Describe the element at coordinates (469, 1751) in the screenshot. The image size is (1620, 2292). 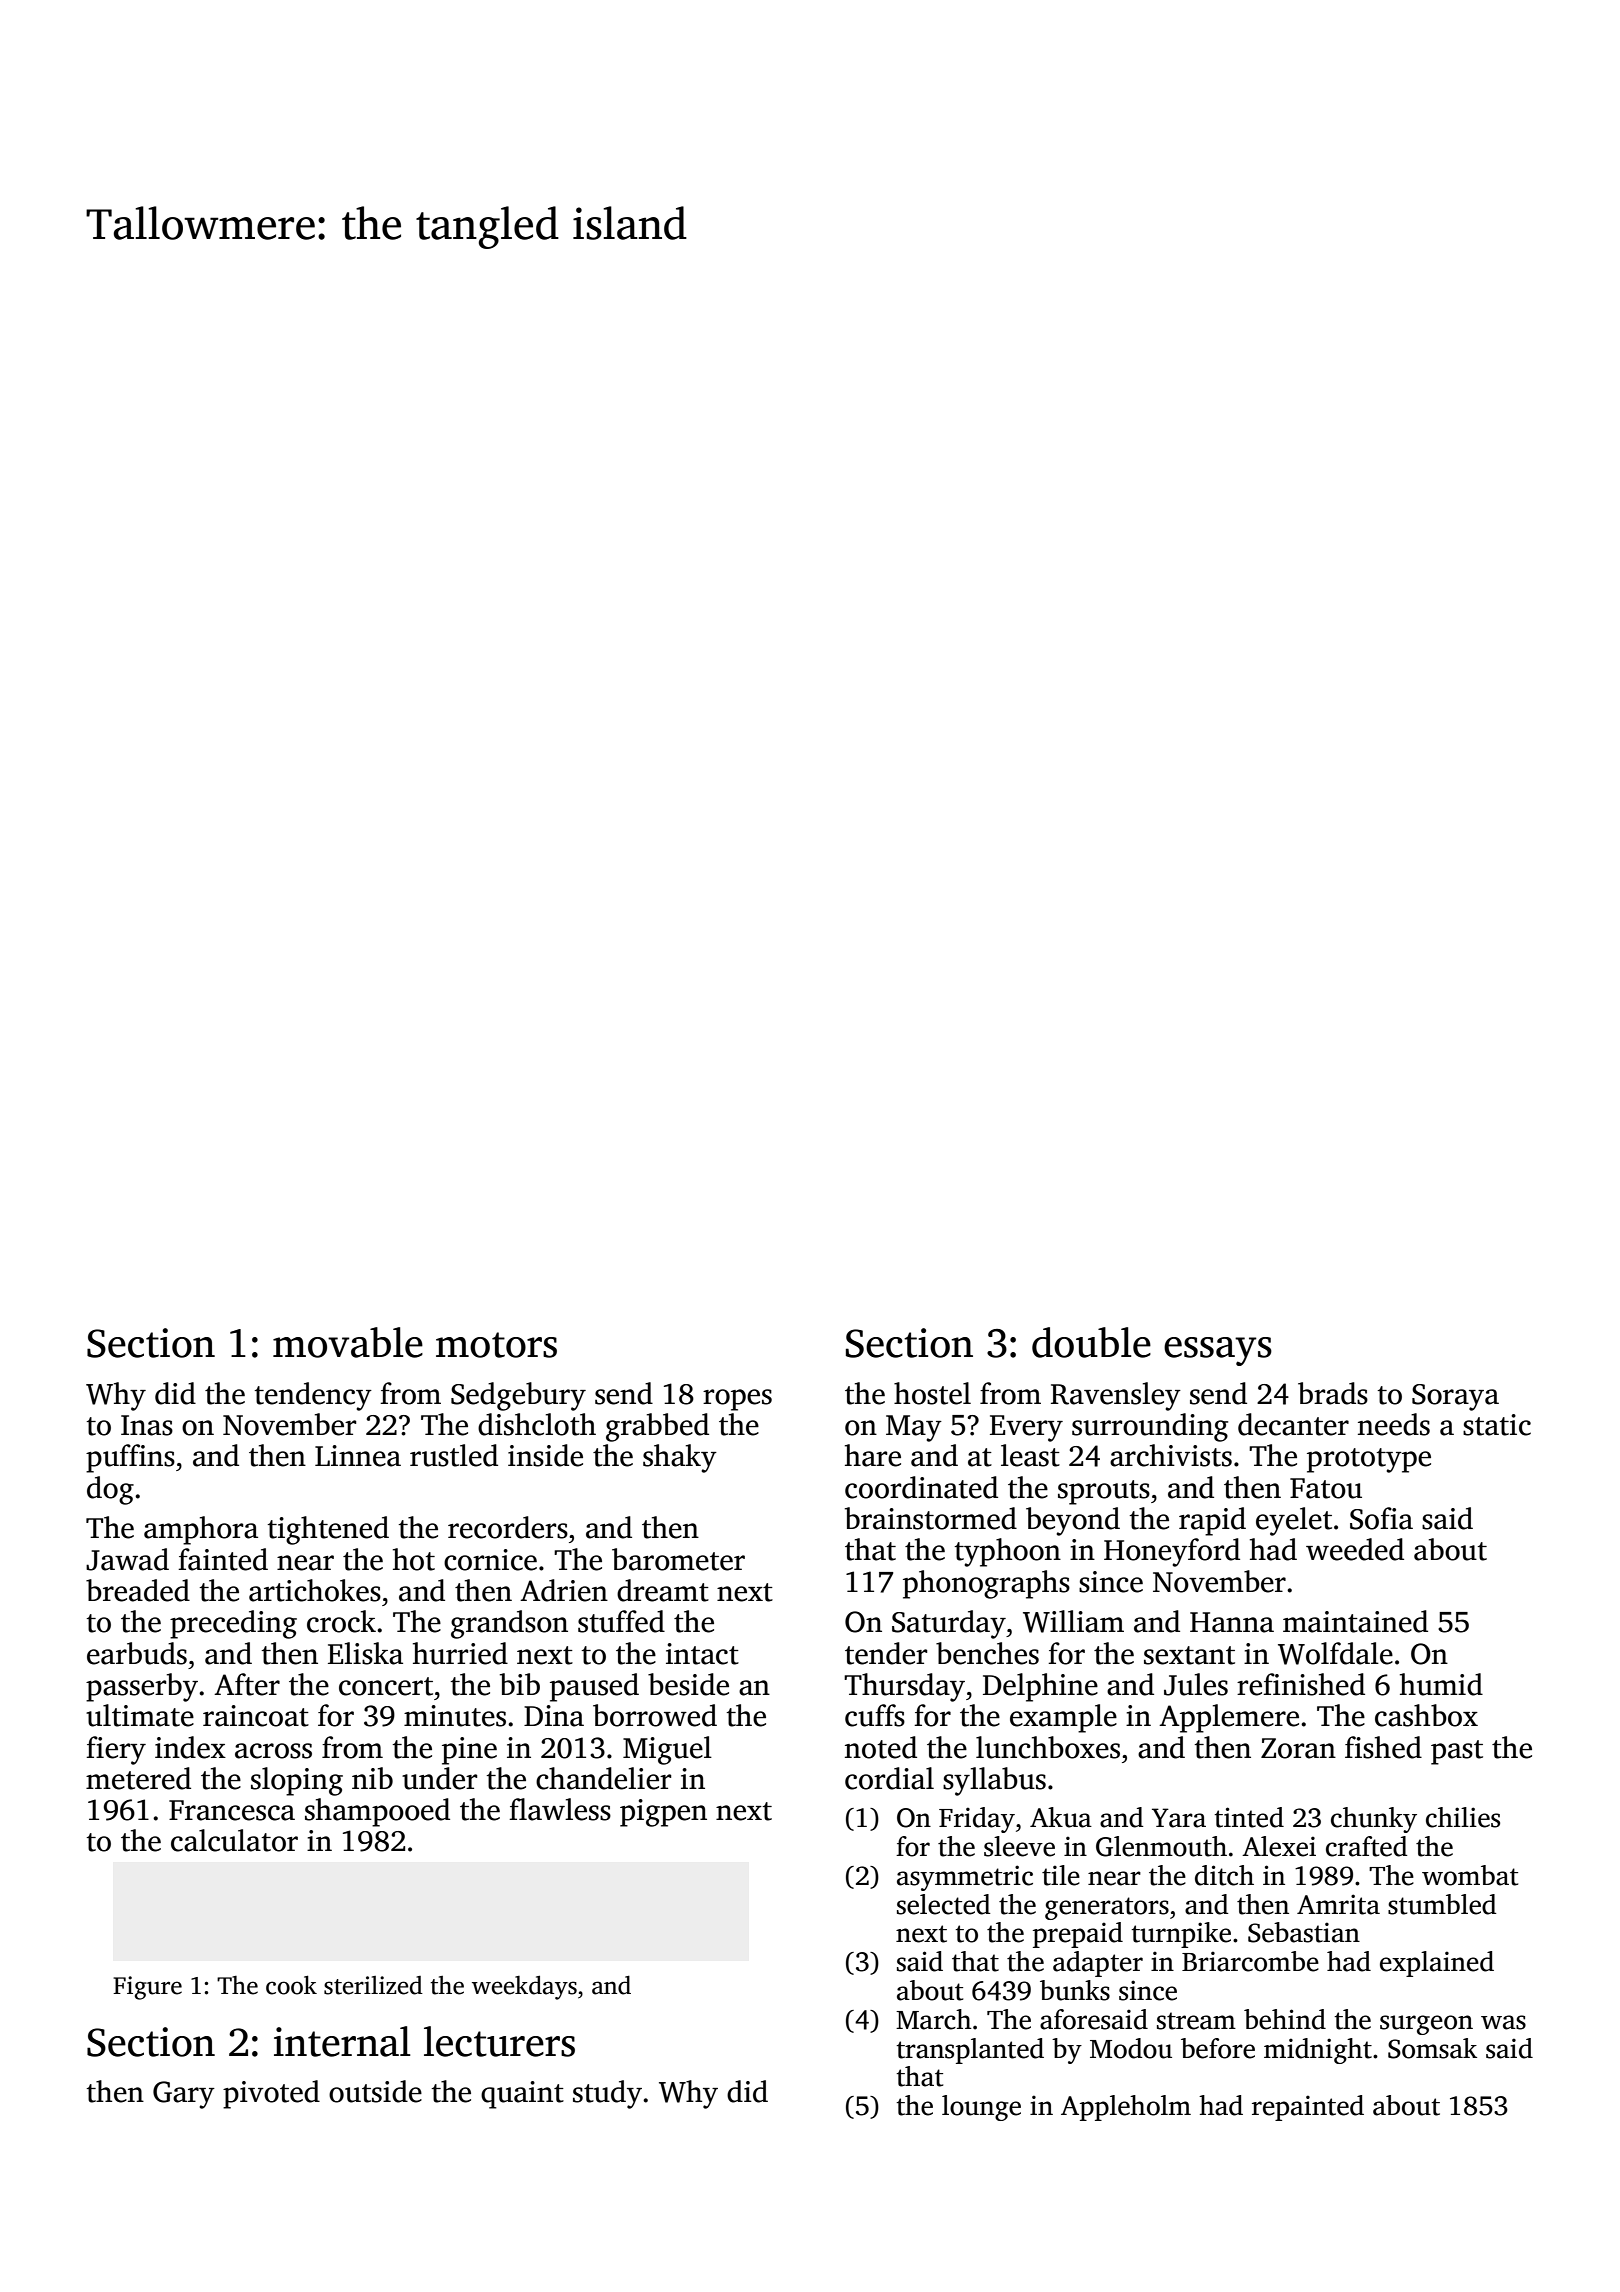
I see `pine` at that location.
